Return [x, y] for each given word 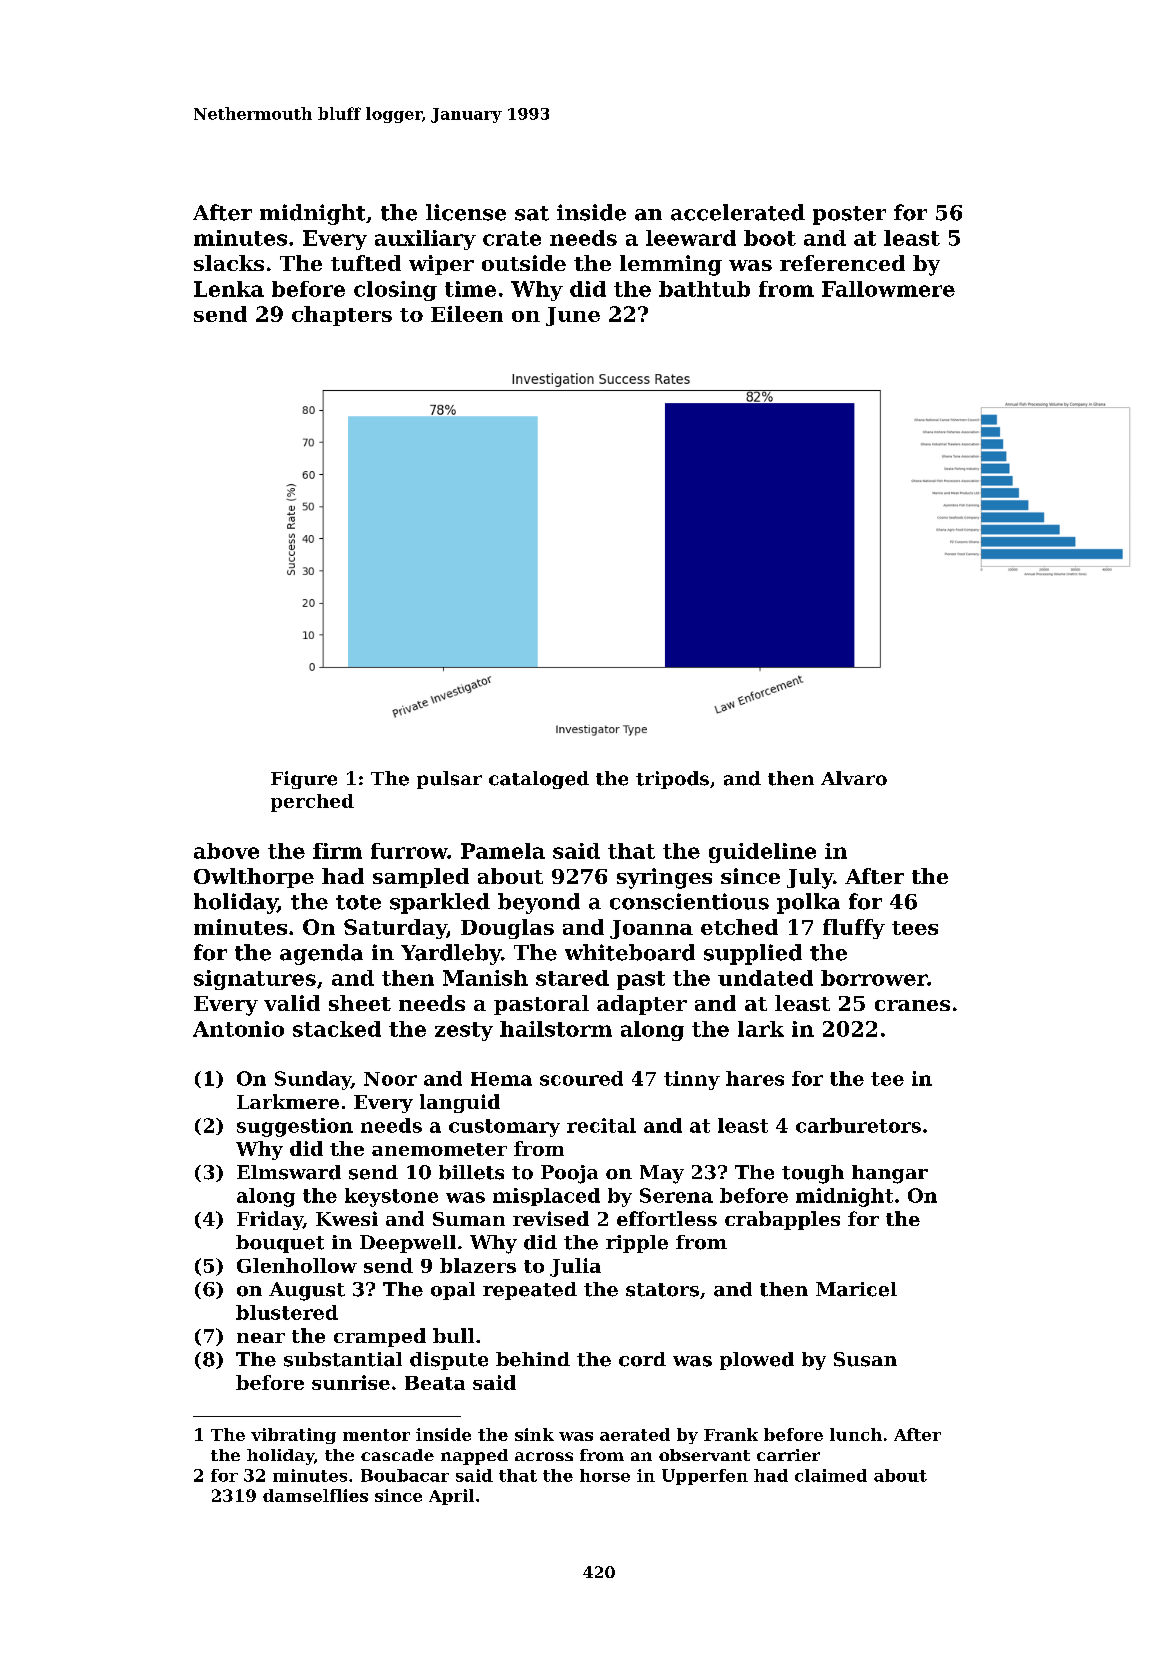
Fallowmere [888, 289]
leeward [691, 238]
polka [808, 903]
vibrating [293, 1436]
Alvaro [854, 778]
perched [312, 803]
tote [358, 902]
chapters [342, 316]
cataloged [539, 780]
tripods [672, 780]
